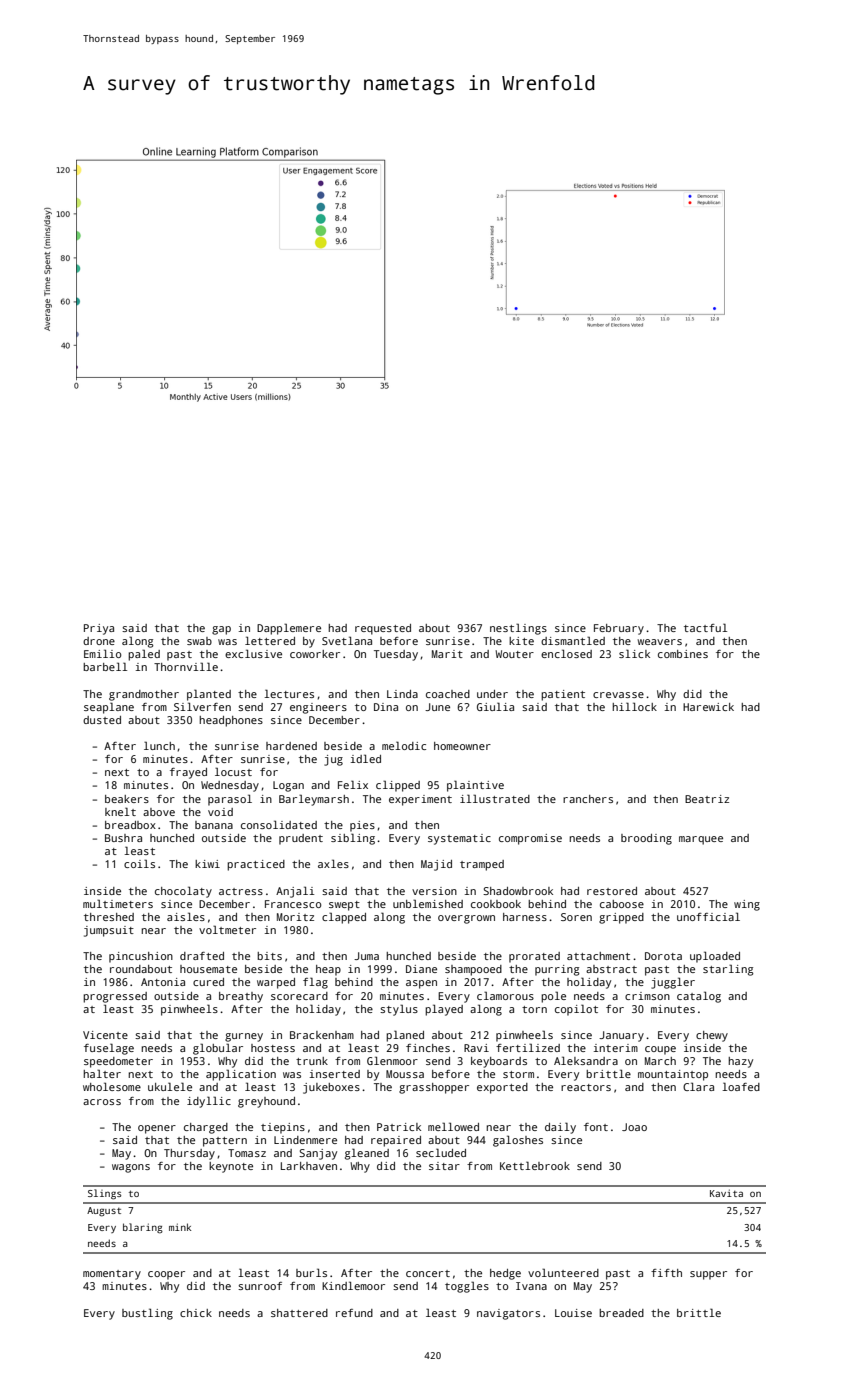 This screenshot has width=849, height=1400. I want to click on Harewick, so click(708, 707).
